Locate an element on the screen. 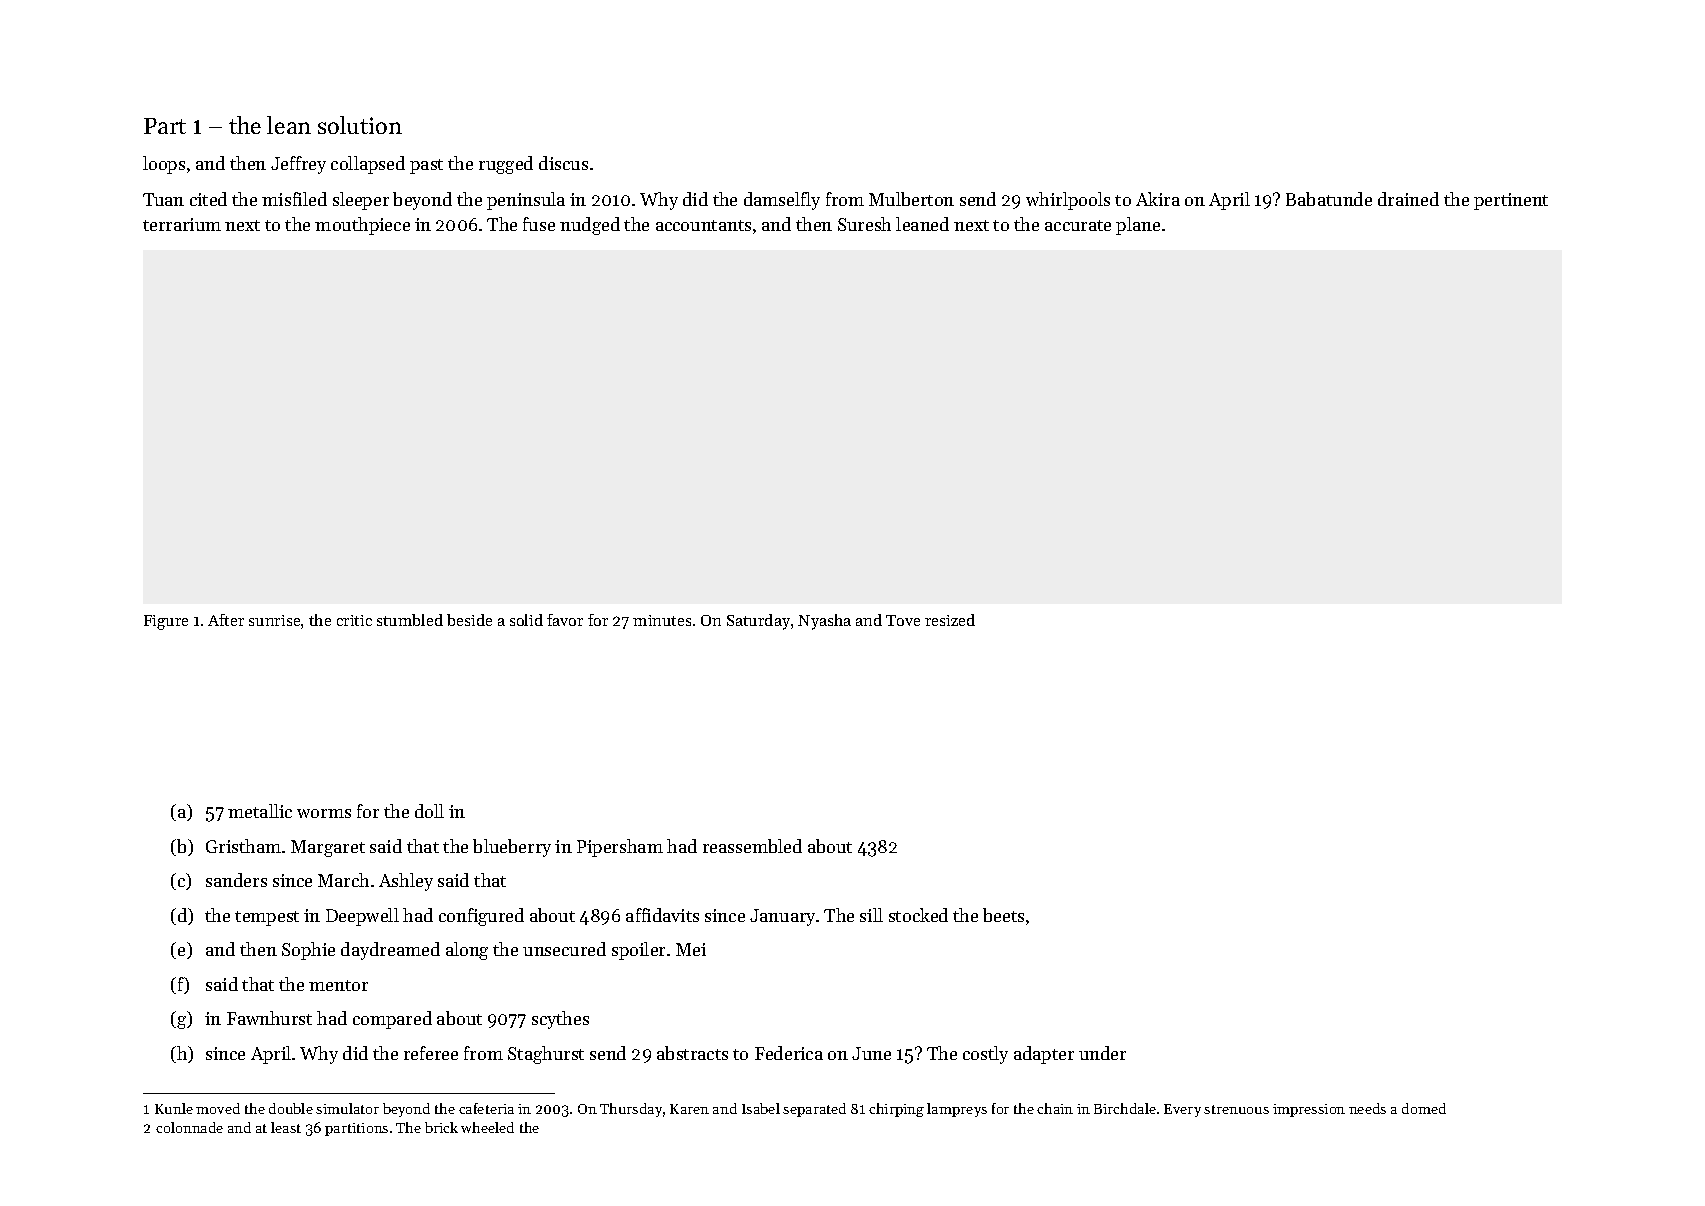 This screenshot has width=1705, height=1206. colonnade is located at coordinates (189, 1127).
